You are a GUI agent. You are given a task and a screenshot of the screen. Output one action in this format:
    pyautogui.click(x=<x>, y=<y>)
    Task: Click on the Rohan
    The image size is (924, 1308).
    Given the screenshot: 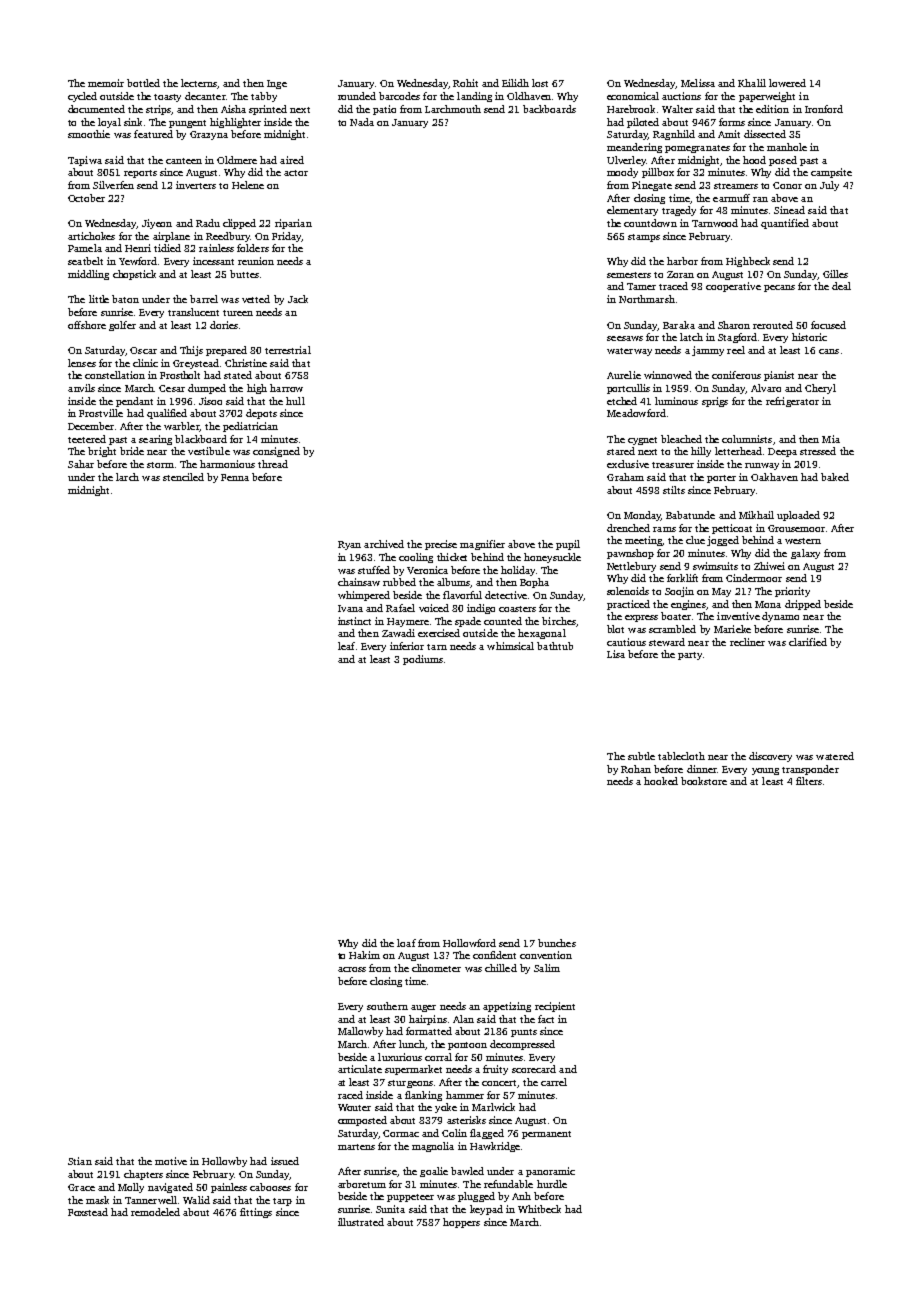 What is the action you would take?
    pyautogui.click(x=636, y=769)
